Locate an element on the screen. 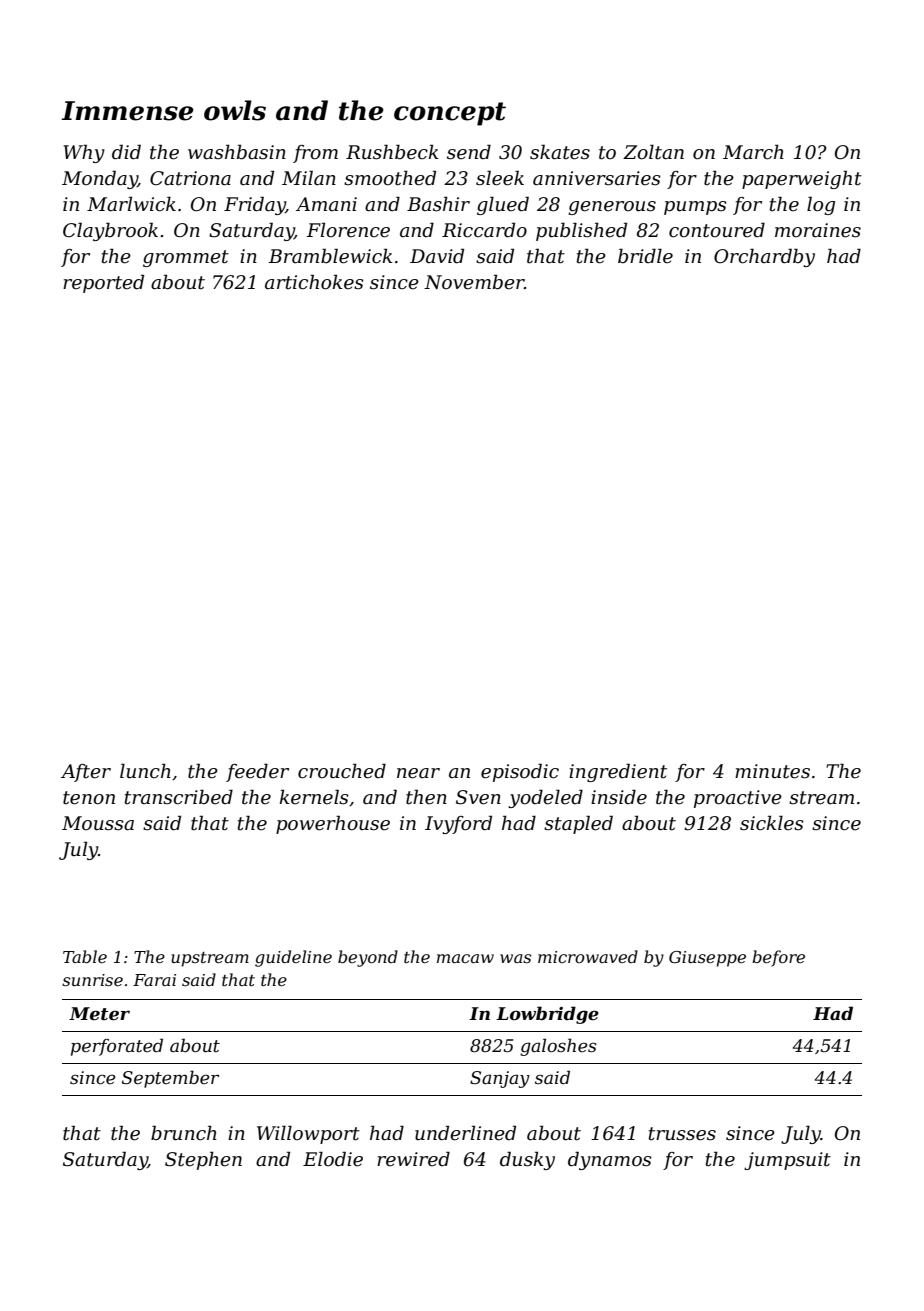 The width and height of the screenshot is (924, 1311). Orchardby is located at coordinates (764, 257).
